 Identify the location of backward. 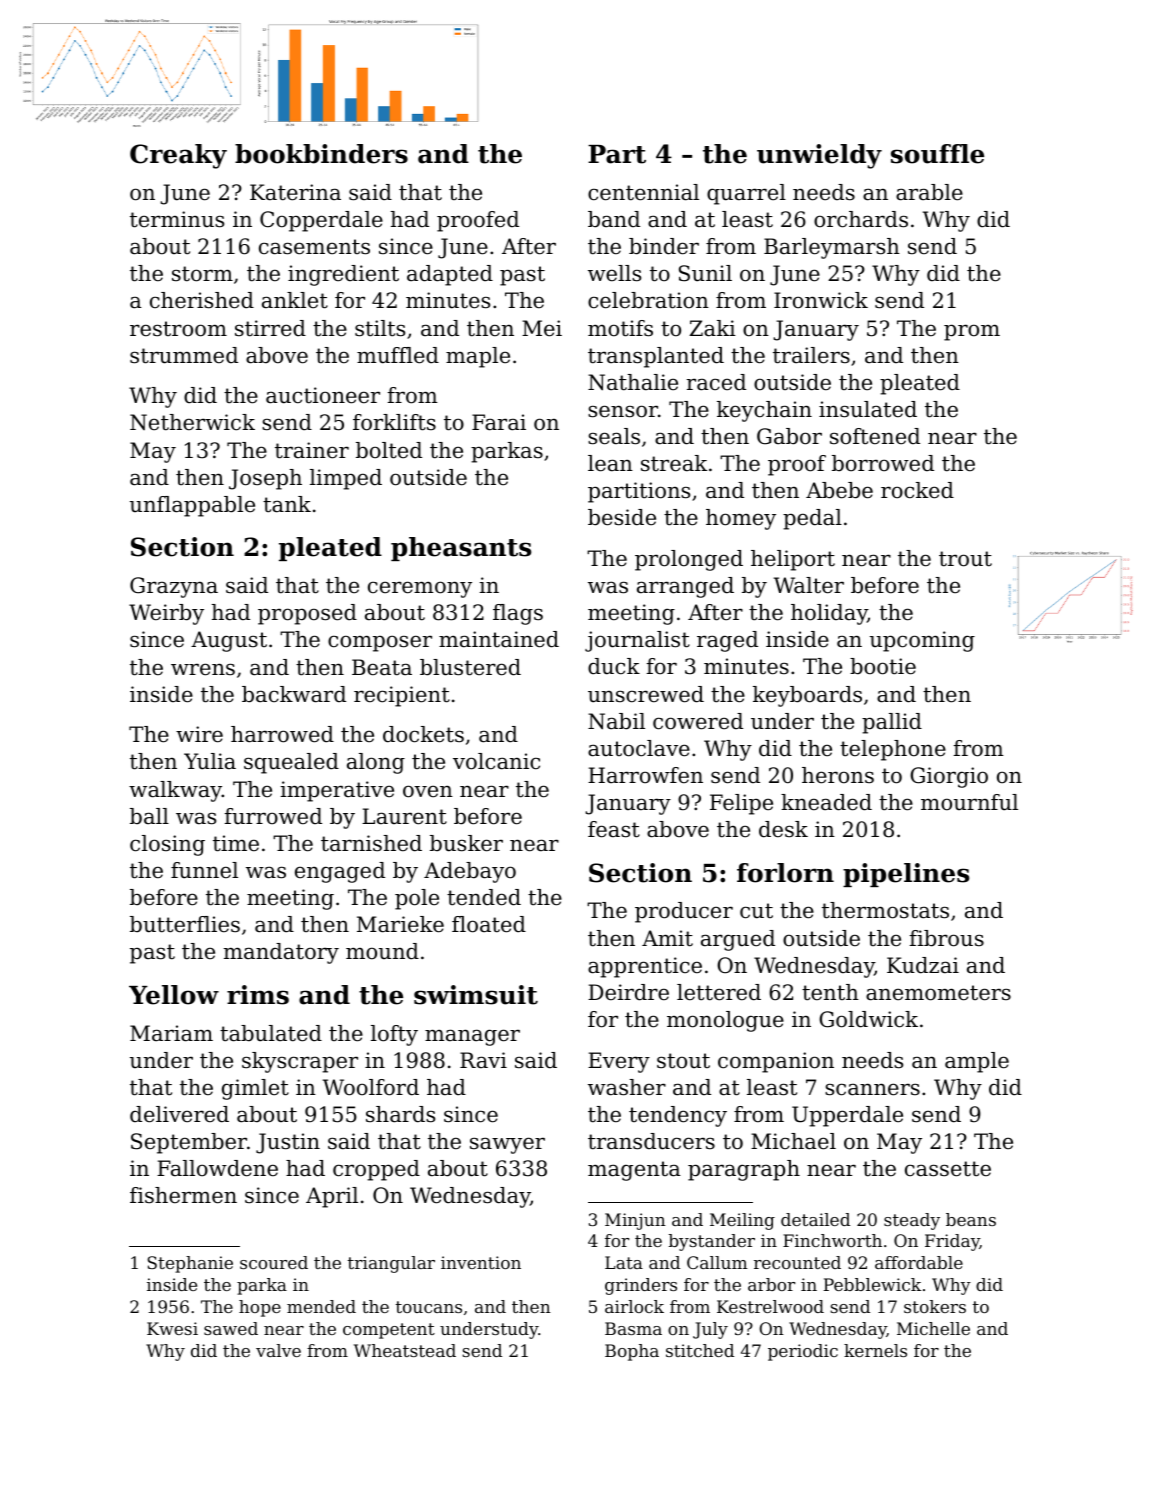
(294, 694).
